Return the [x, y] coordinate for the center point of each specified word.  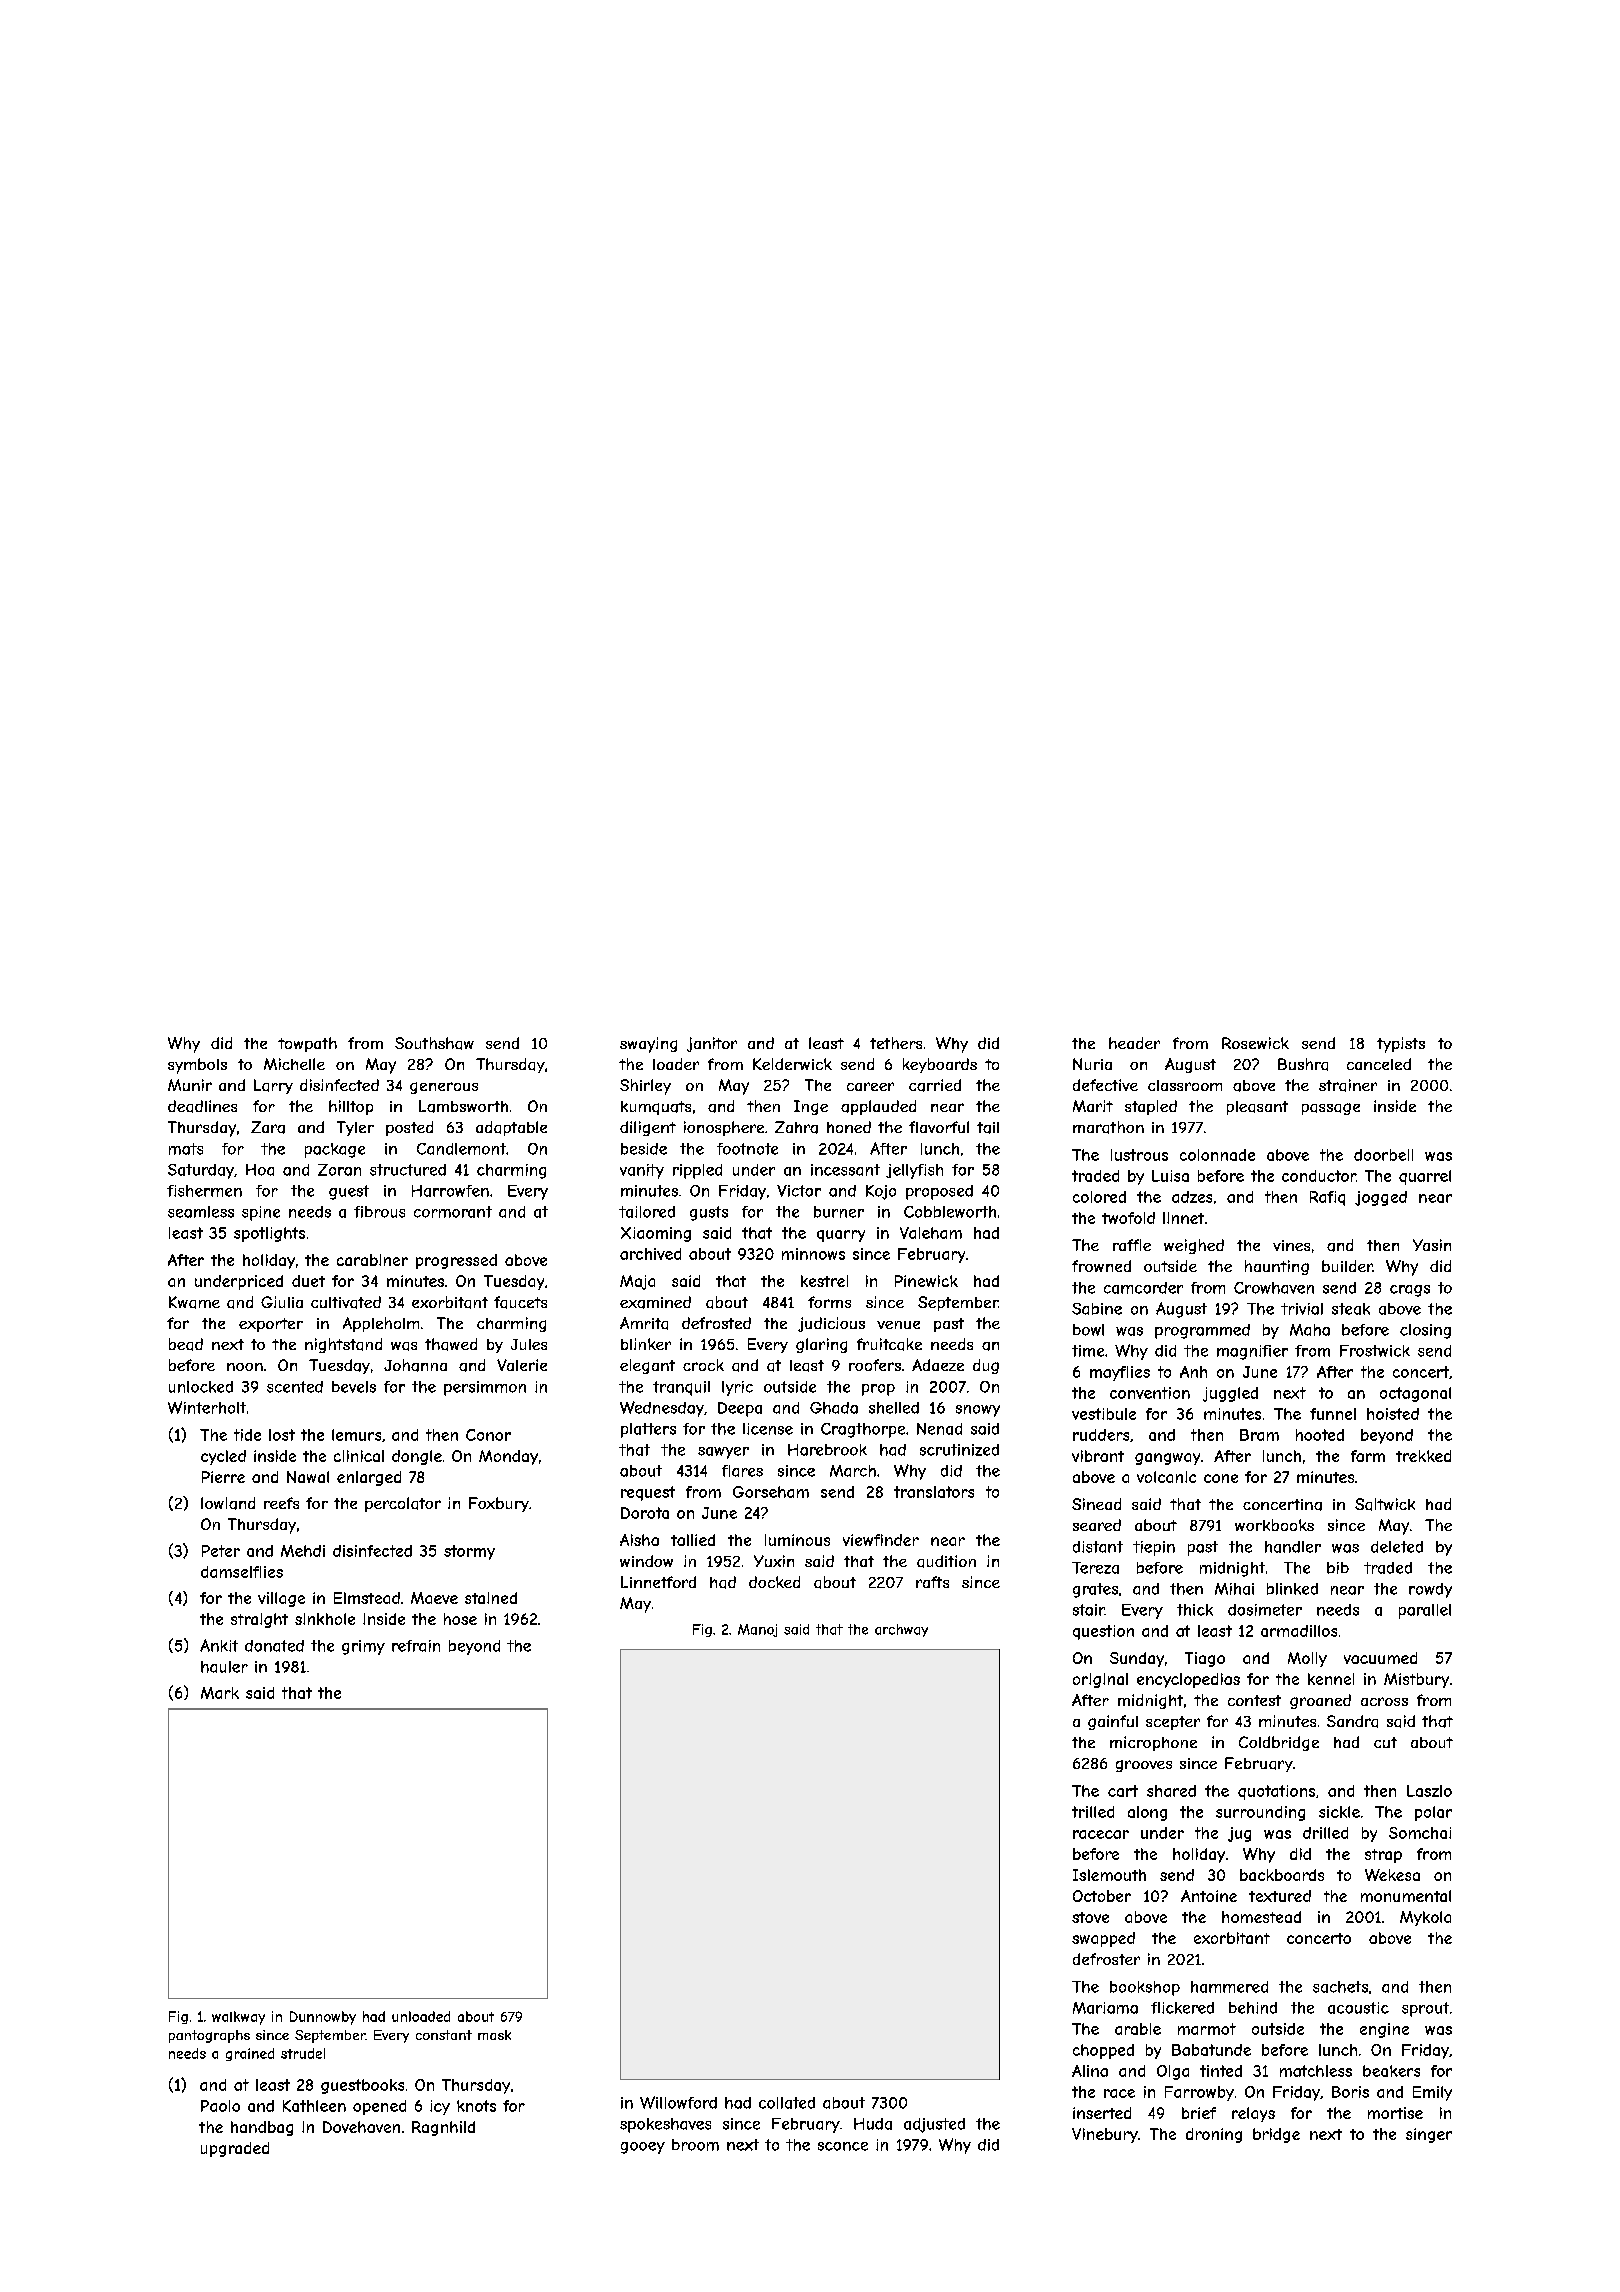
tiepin [1154, 1548]
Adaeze [938, 1365]
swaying [648, 1045]
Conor [488, 1435]
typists [1401, 1045]
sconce [843, 2146]
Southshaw [434, 1043]
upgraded [235, 2149]
